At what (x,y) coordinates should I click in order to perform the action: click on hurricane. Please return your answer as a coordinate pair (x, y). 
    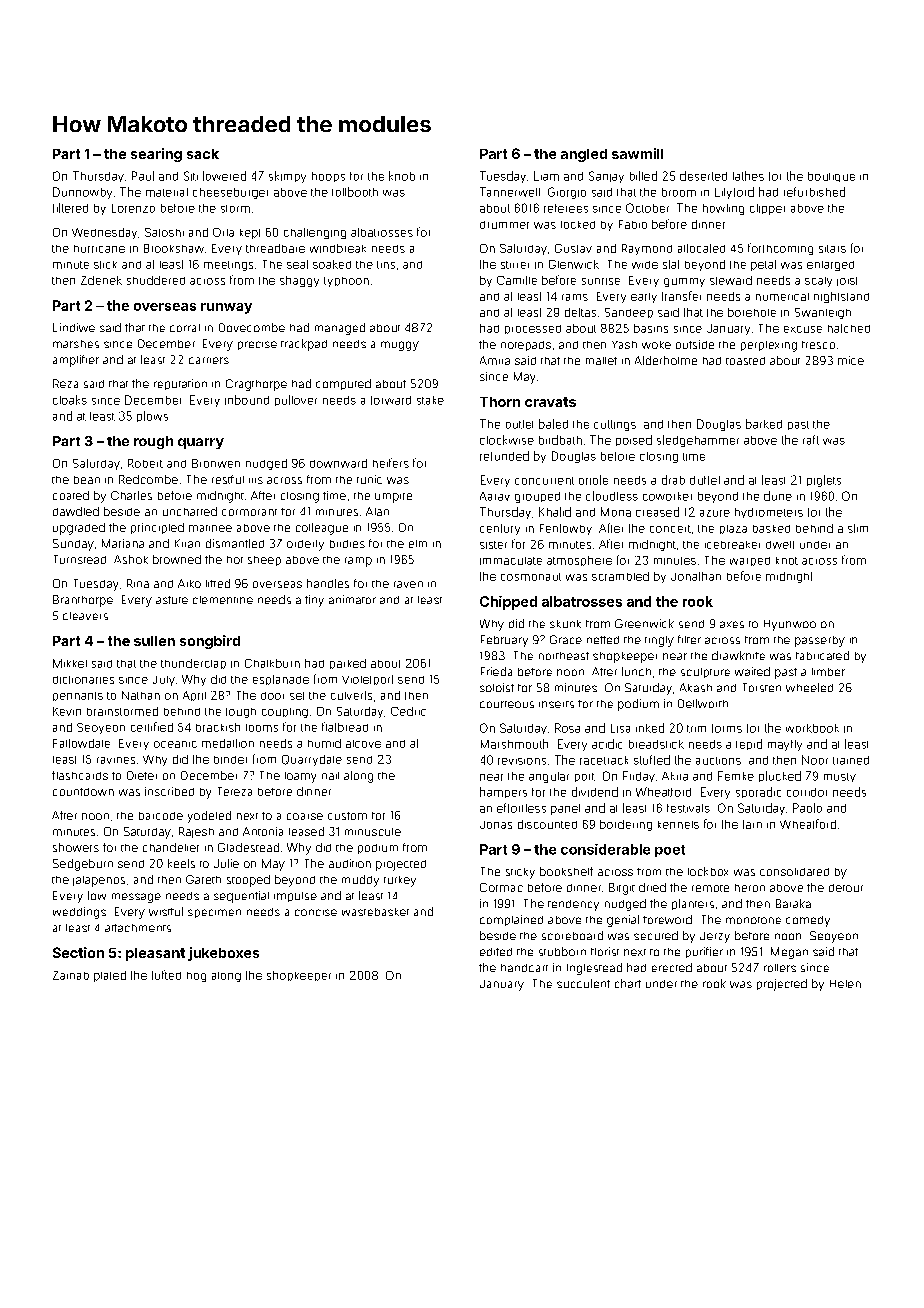
    Looking at the image, I should click on (99, 249).
